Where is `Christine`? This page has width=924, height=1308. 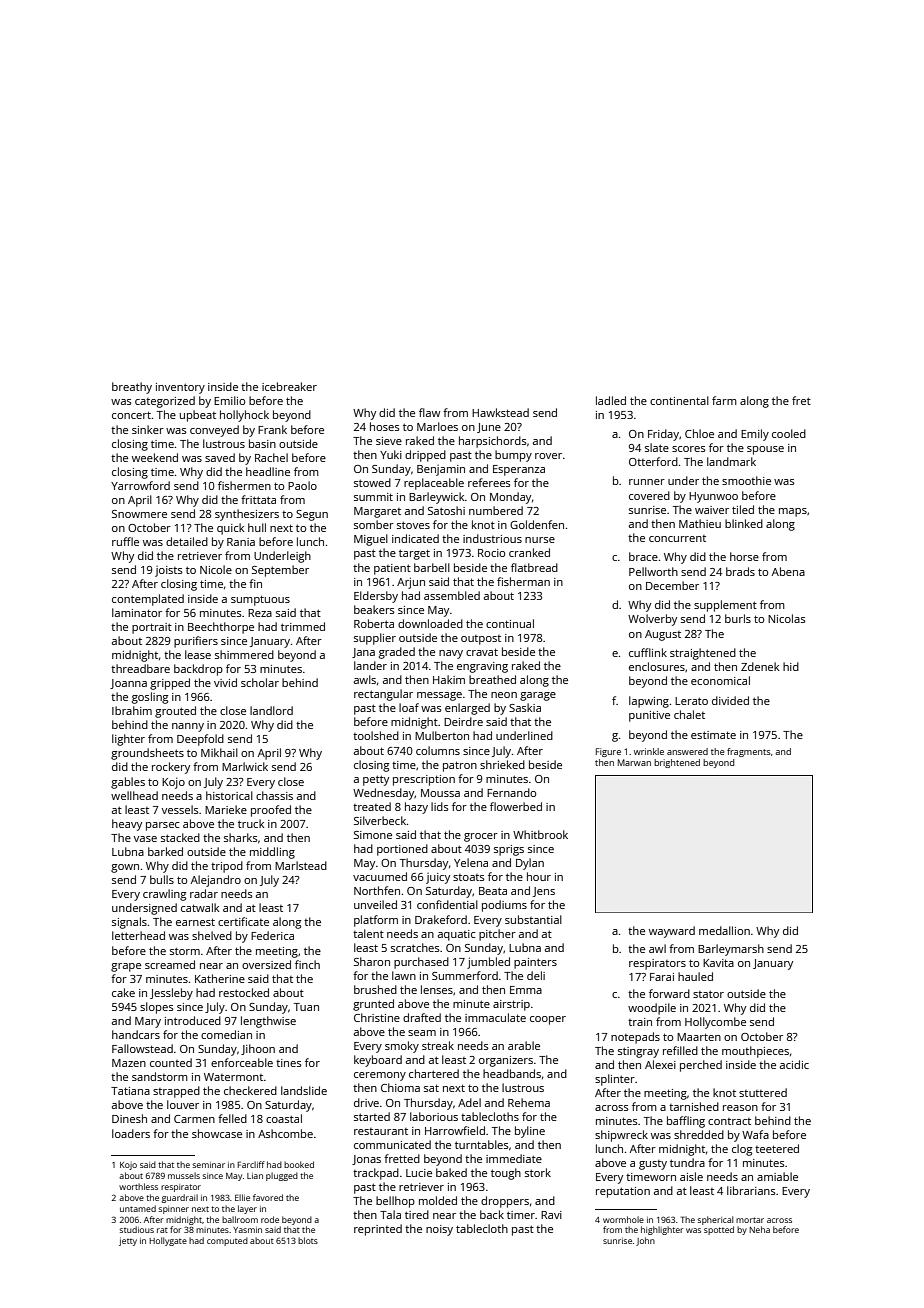 Christine is located at coordinates (377, 1017).
